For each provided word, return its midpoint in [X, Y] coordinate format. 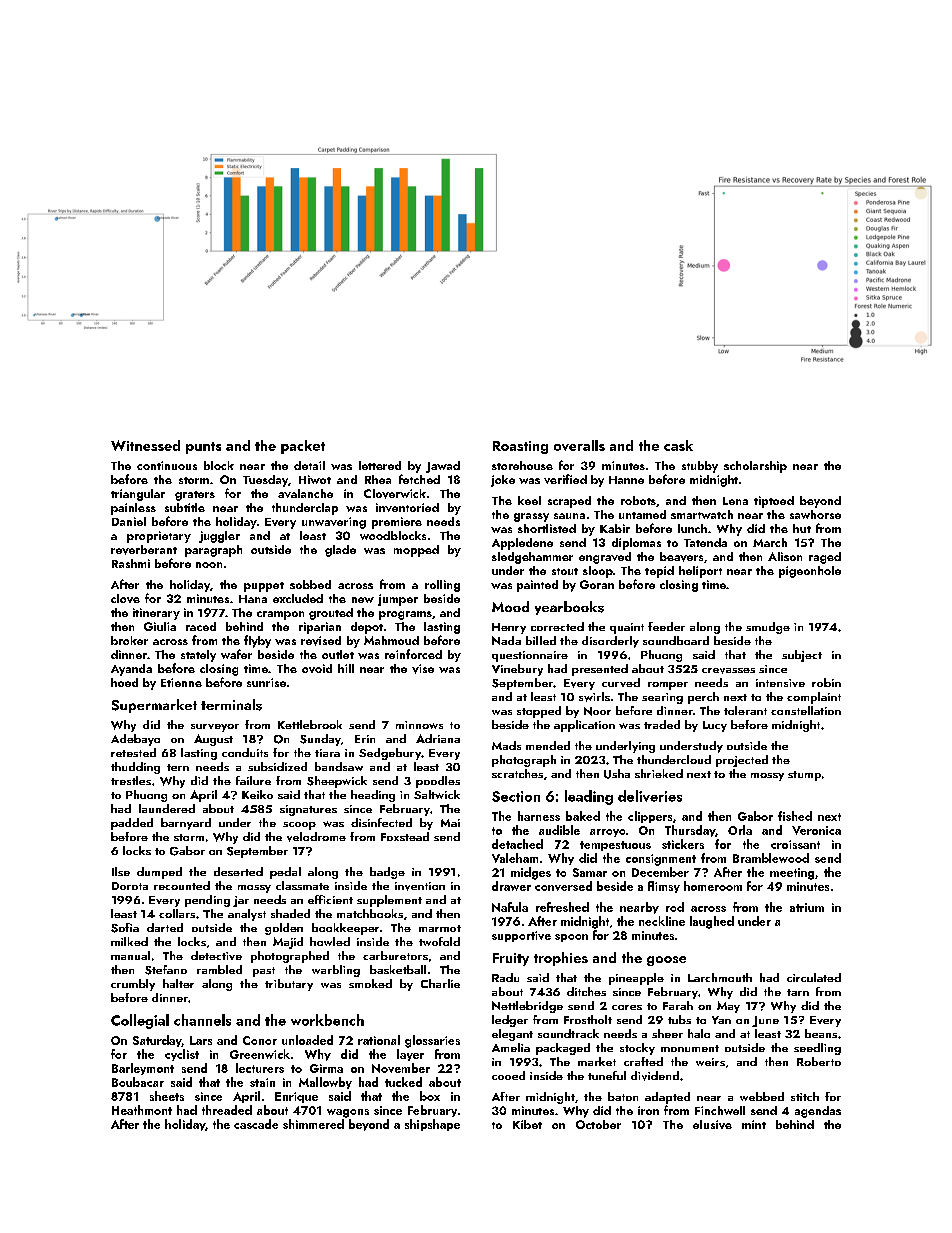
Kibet [527, 1124]
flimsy [664, 887]
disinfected [381, 822]
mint [754, 1124]
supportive [521, 936]
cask [678, 445]
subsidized [277, 766]
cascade [256, 1124]
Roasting [520, 447]
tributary [289, 985]
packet [303, 447]
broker [129, 640]
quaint [627, 628]
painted [537, 586]
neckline [662, 921]
